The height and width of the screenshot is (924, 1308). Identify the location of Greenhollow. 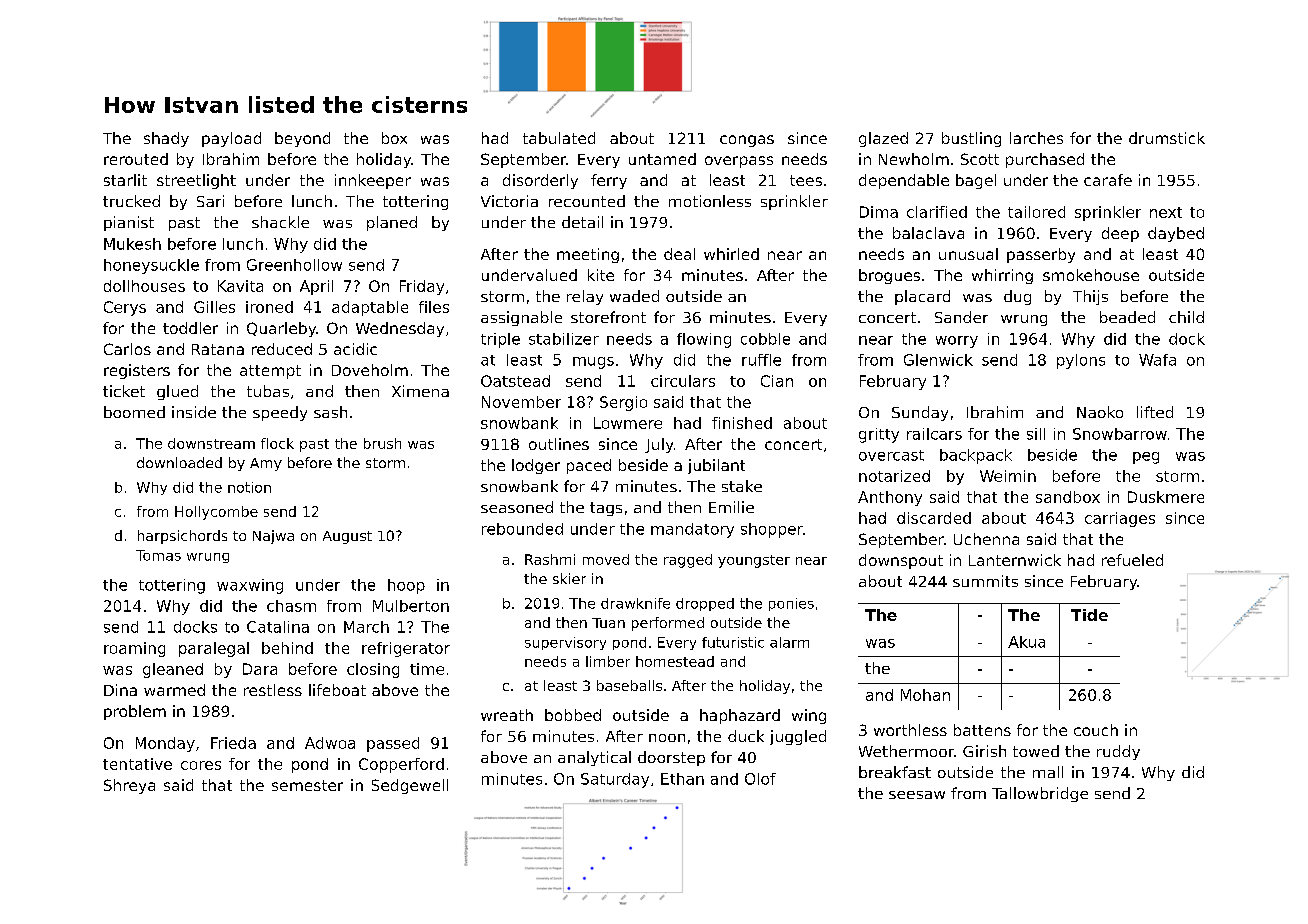
(294, 265).
